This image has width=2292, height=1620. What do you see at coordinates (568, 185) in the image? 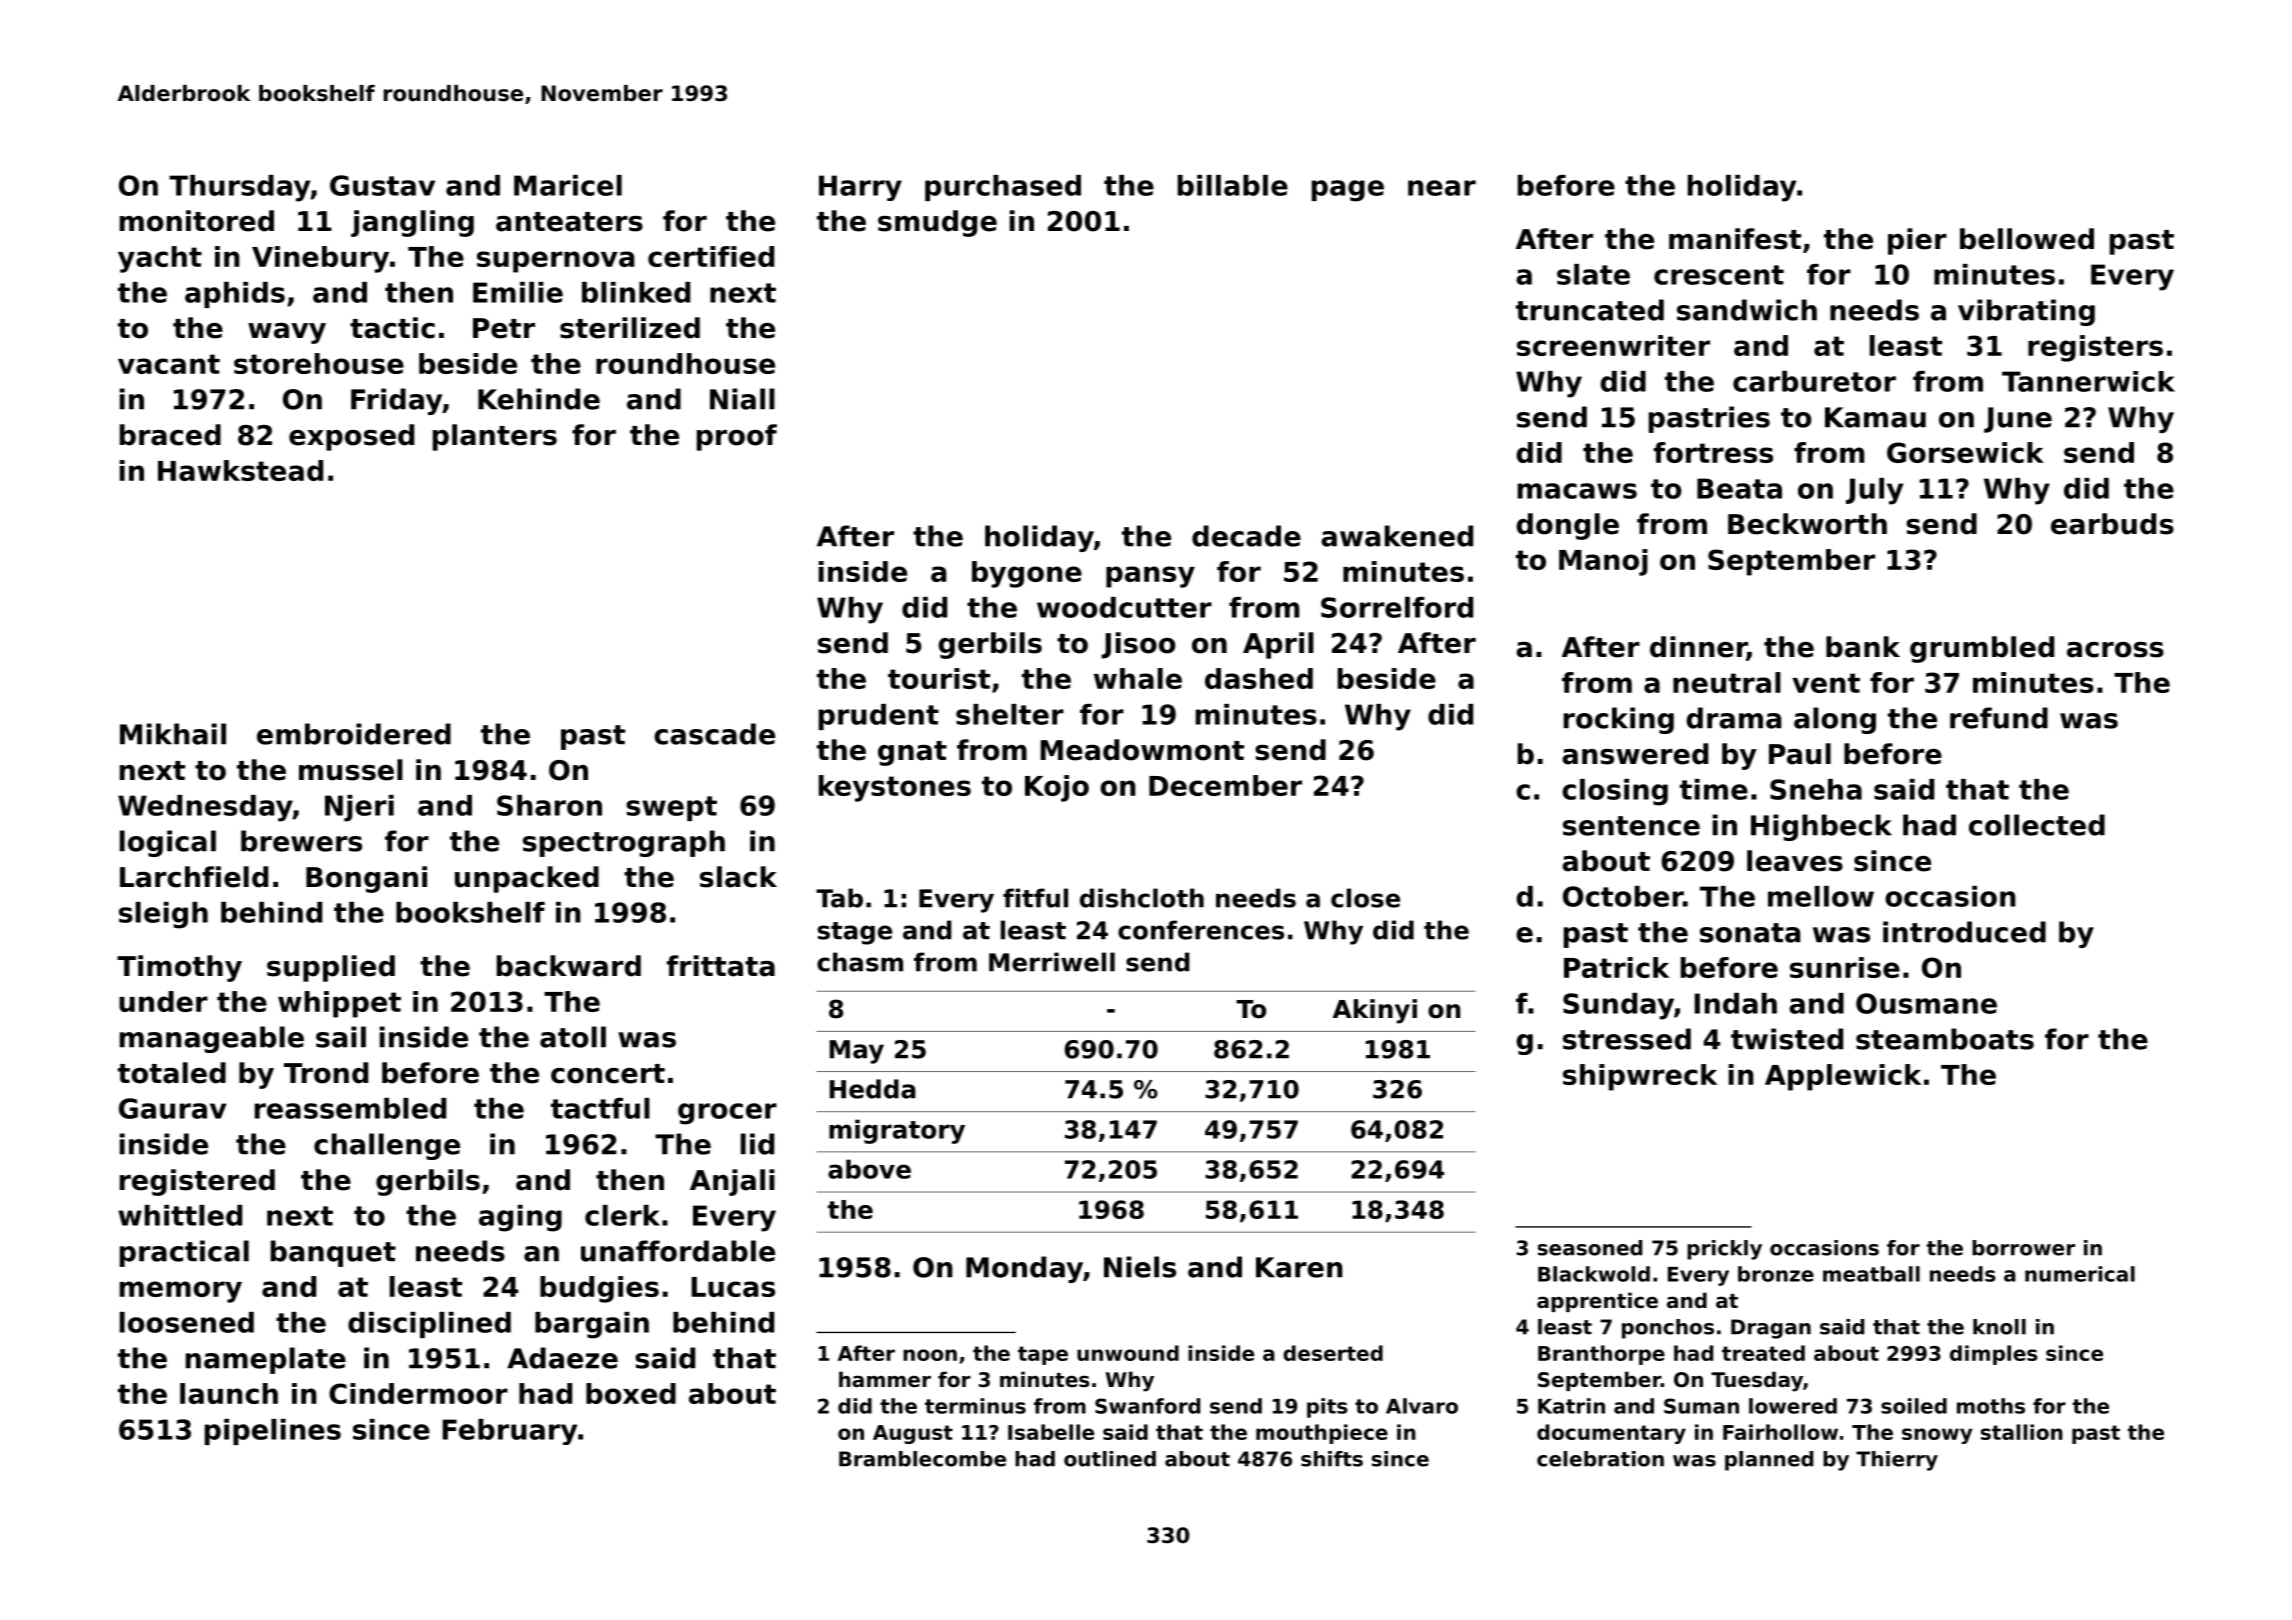
I see `Maricel` at bounding box center [568, 185].
